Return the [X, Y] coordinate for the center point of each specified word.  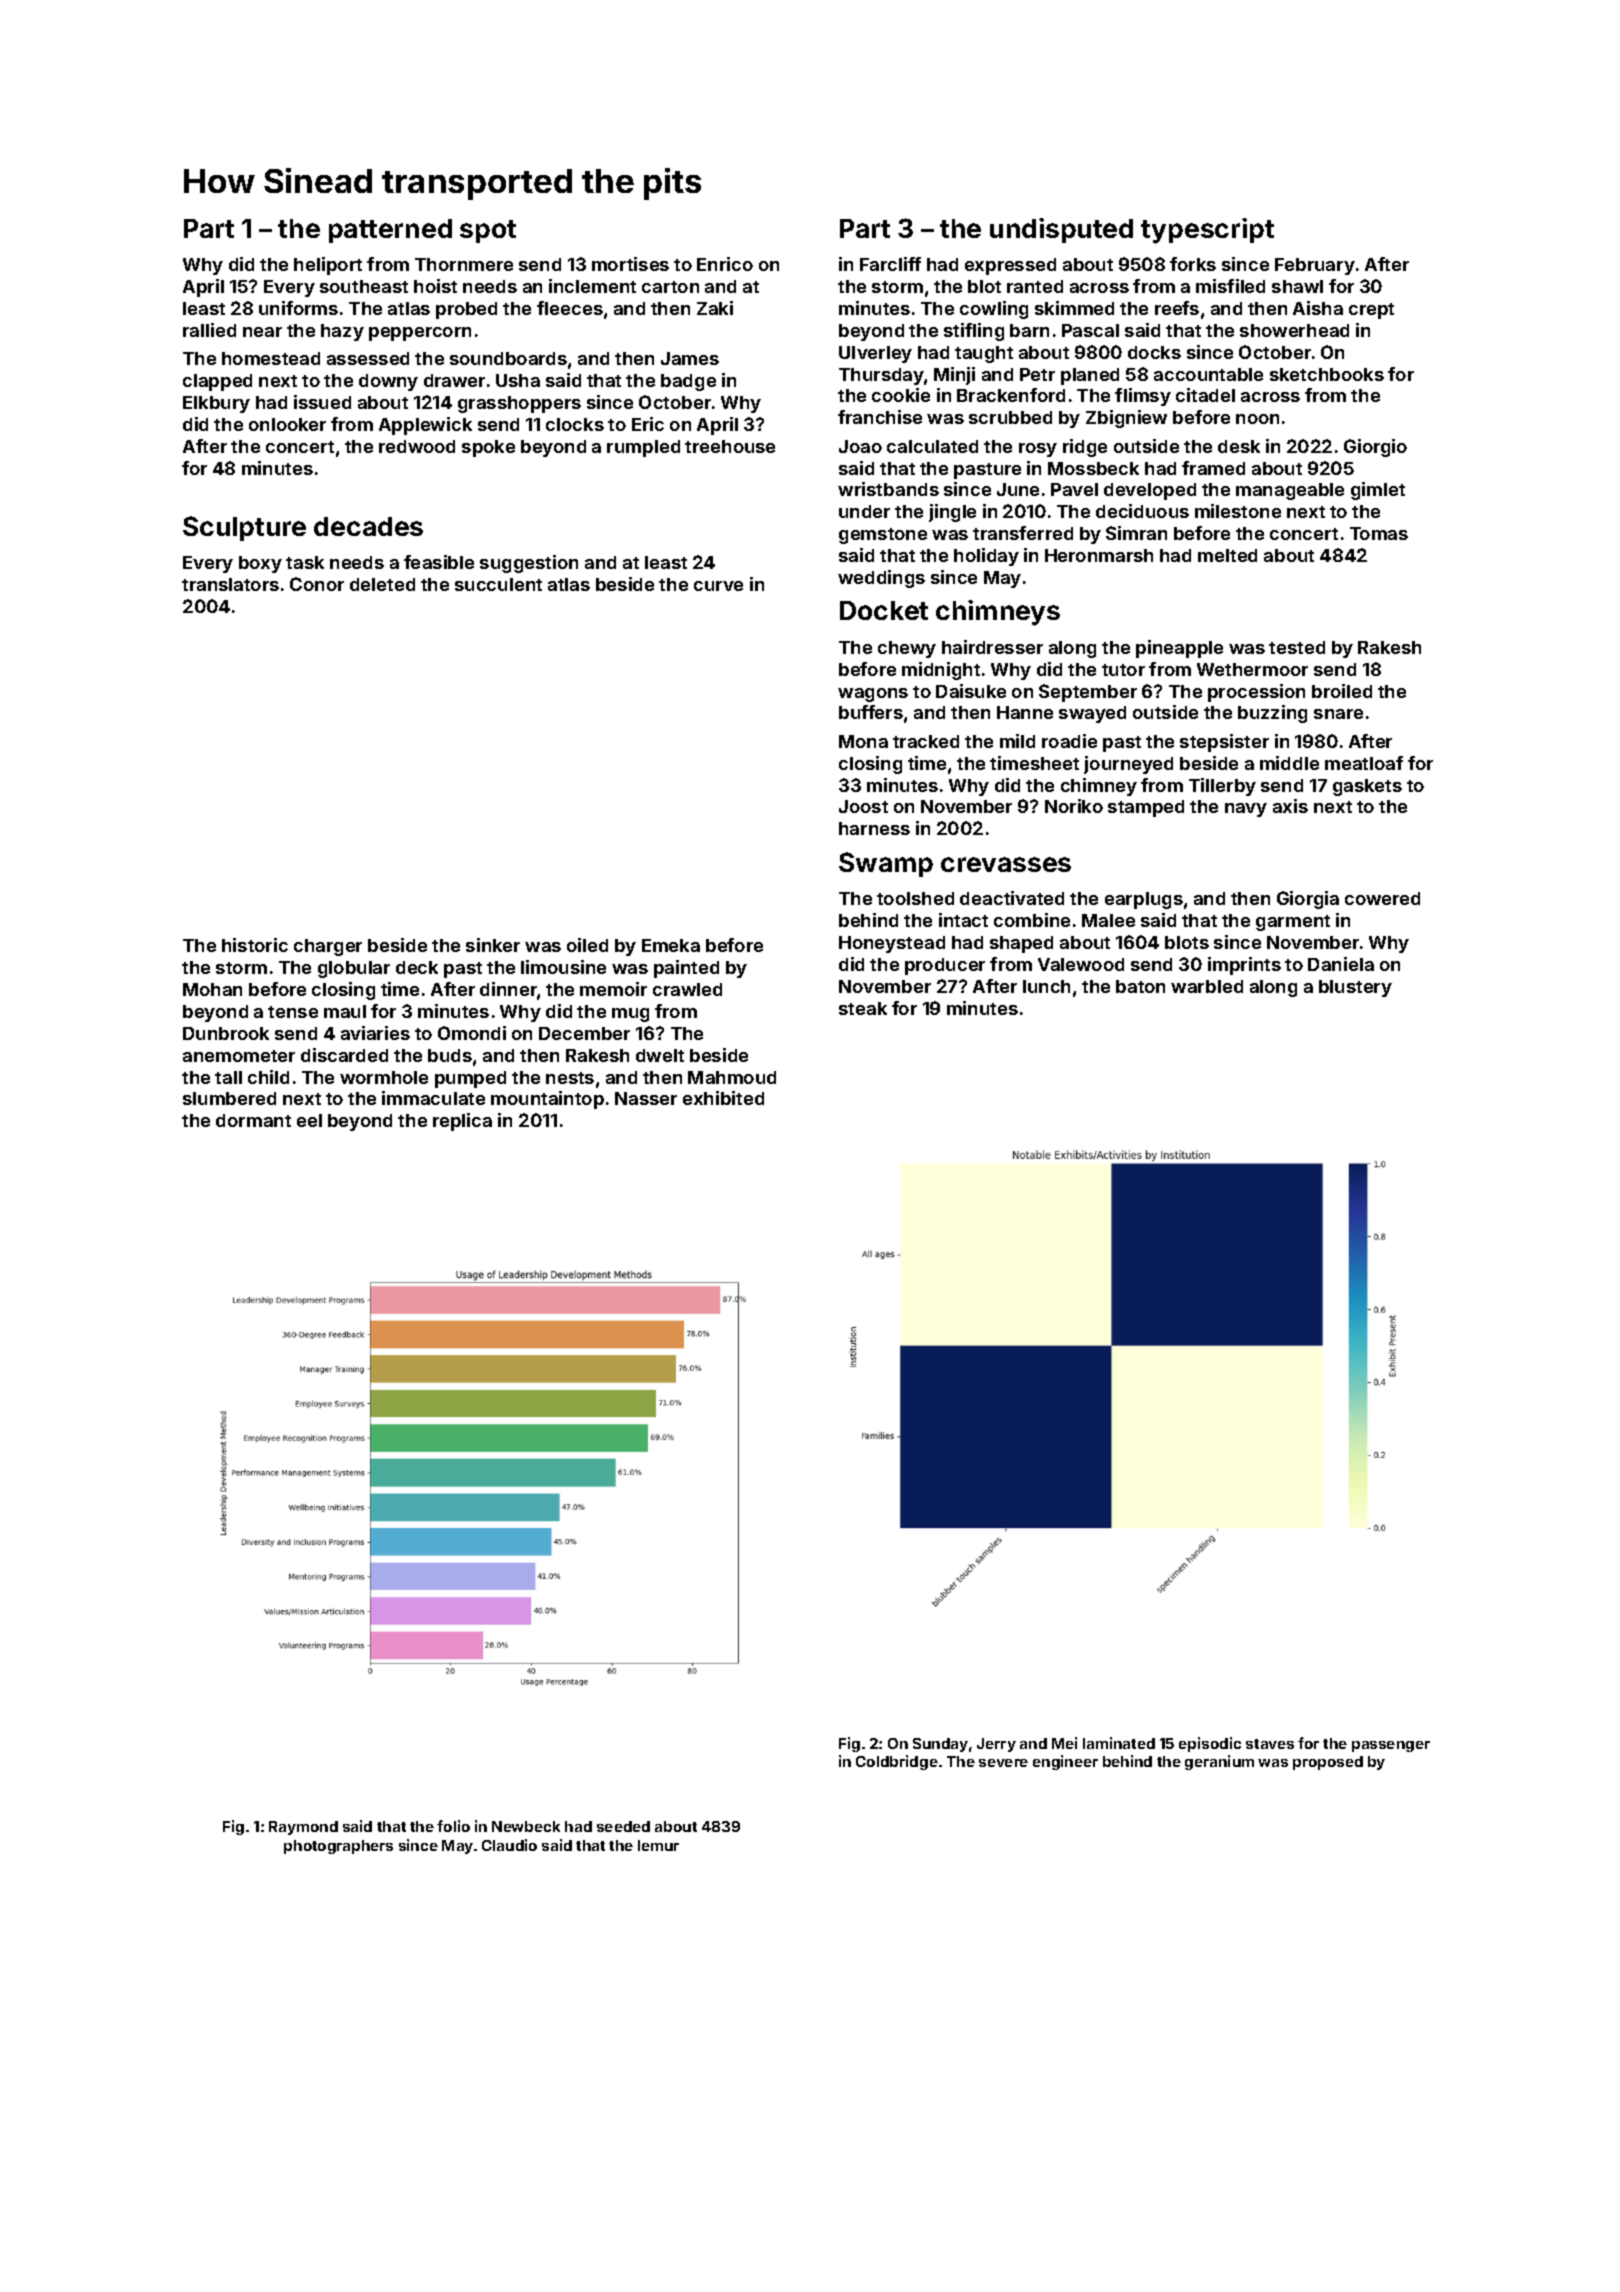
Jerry [996, 1745]
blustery [1355, 988]
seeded [623, 1826]
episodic [1210, 1744]
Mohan [212, 989]
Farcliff [890, 264]
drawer [454, 380]
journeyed [1128, 765]
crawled [687, 989]
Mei [1064, 1743]
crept [1371, 311]
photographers [338, 1847]
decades [368, 526]
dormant [253, 1120]
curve [718, 586]
